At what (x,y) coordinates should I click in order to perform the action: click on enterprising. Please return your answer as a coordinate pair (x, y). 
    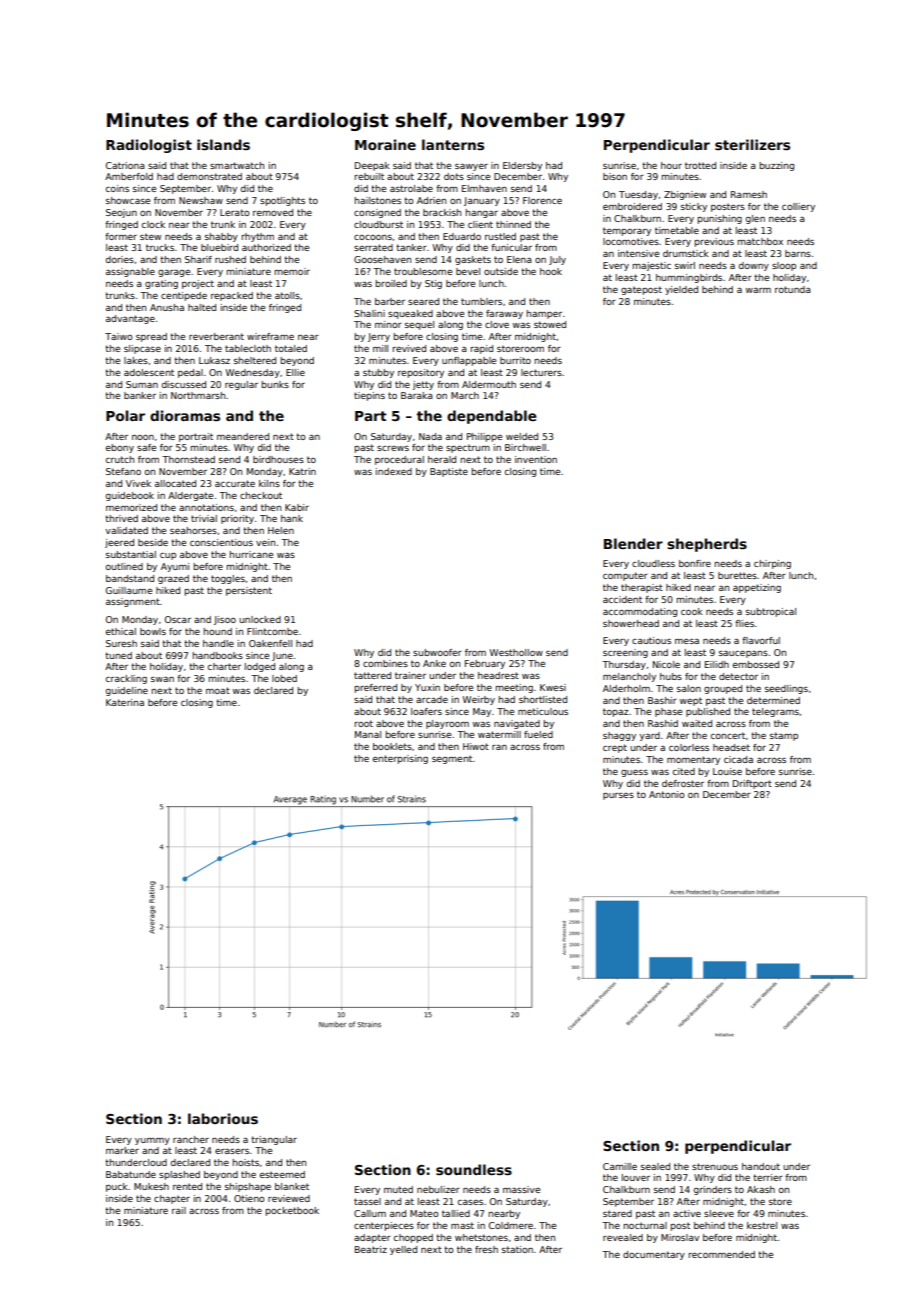
    Looking at the image, I should click on (400, 759).
